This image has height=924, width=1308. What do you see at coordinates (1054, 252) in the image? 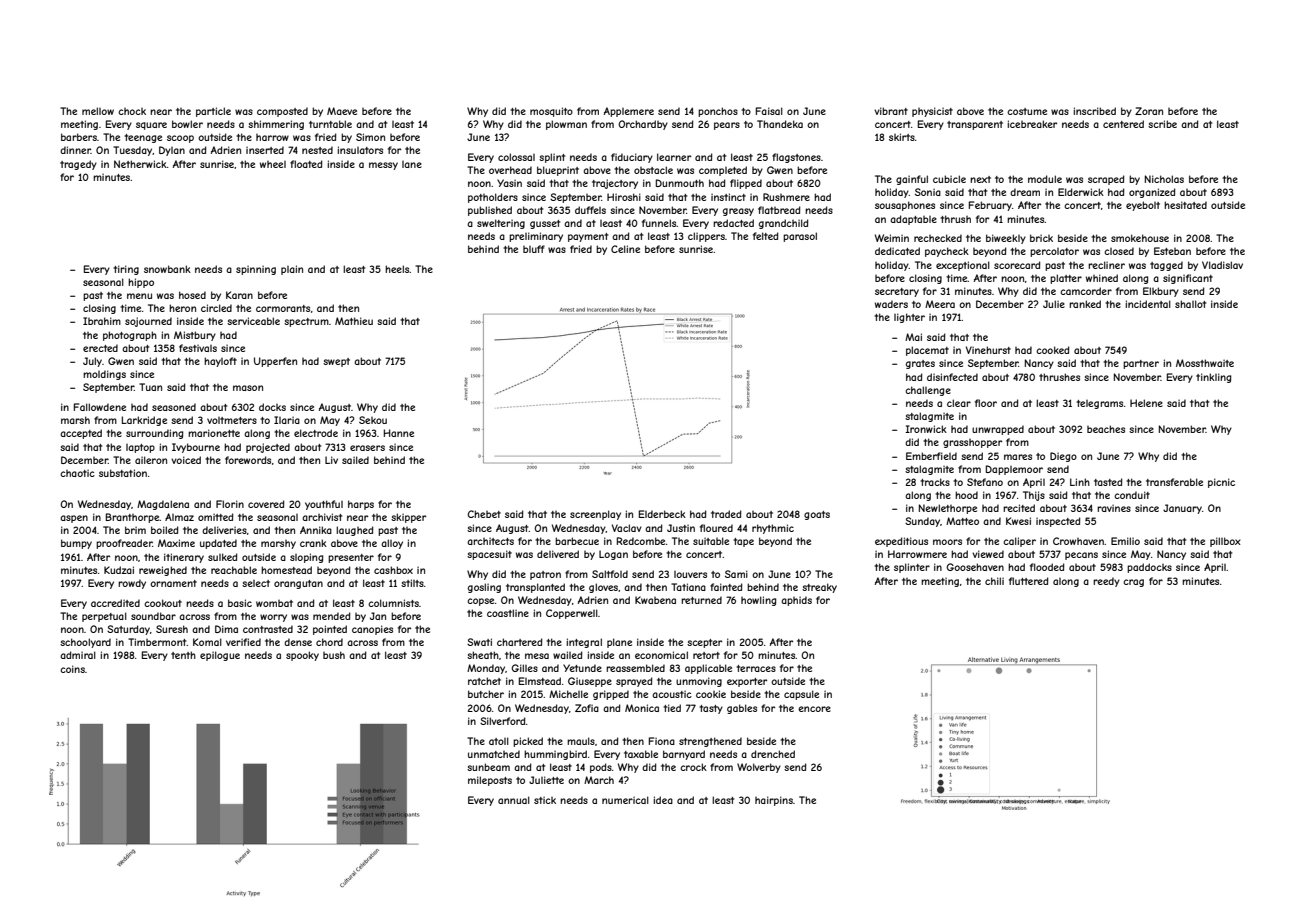
I see `percolator` at bounding box center [1054, 252].
